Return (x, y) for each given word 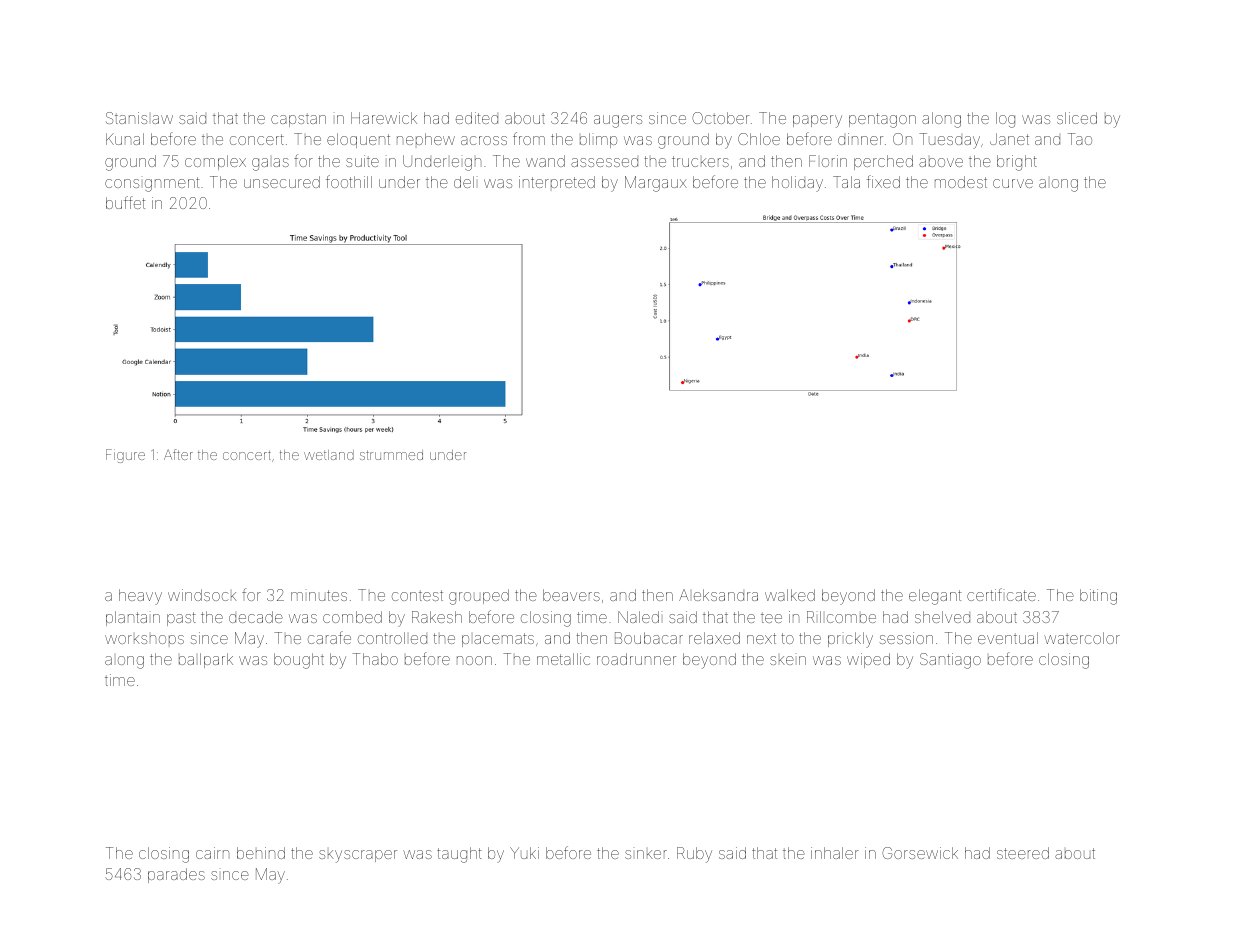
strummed (391, 455)
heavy (140, 597)
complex (215, 162)
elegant (935, 597)
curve (1013, 183)
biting (1098, 597)
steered (1023, 853)
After (178, 454)
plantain (133, 618)
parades (176, 875)
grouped (479, 597)
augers (618, 121)
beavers (571, 595)
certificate (1001, 594)
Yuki (524, 853)
